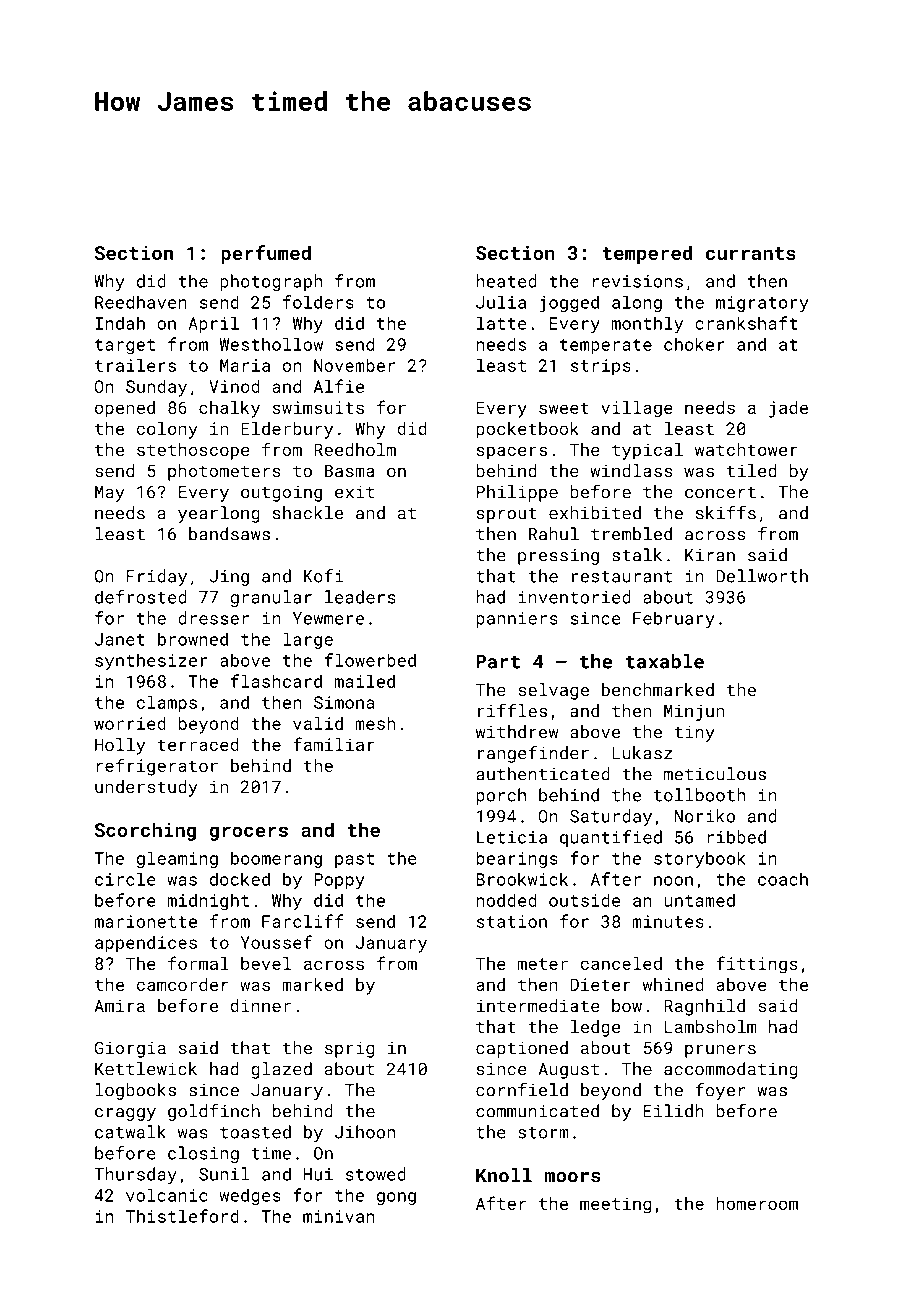  What do you see at coordinates (141, 597) in the page?
I see `defrosted` at bounding box center [141, 597].
